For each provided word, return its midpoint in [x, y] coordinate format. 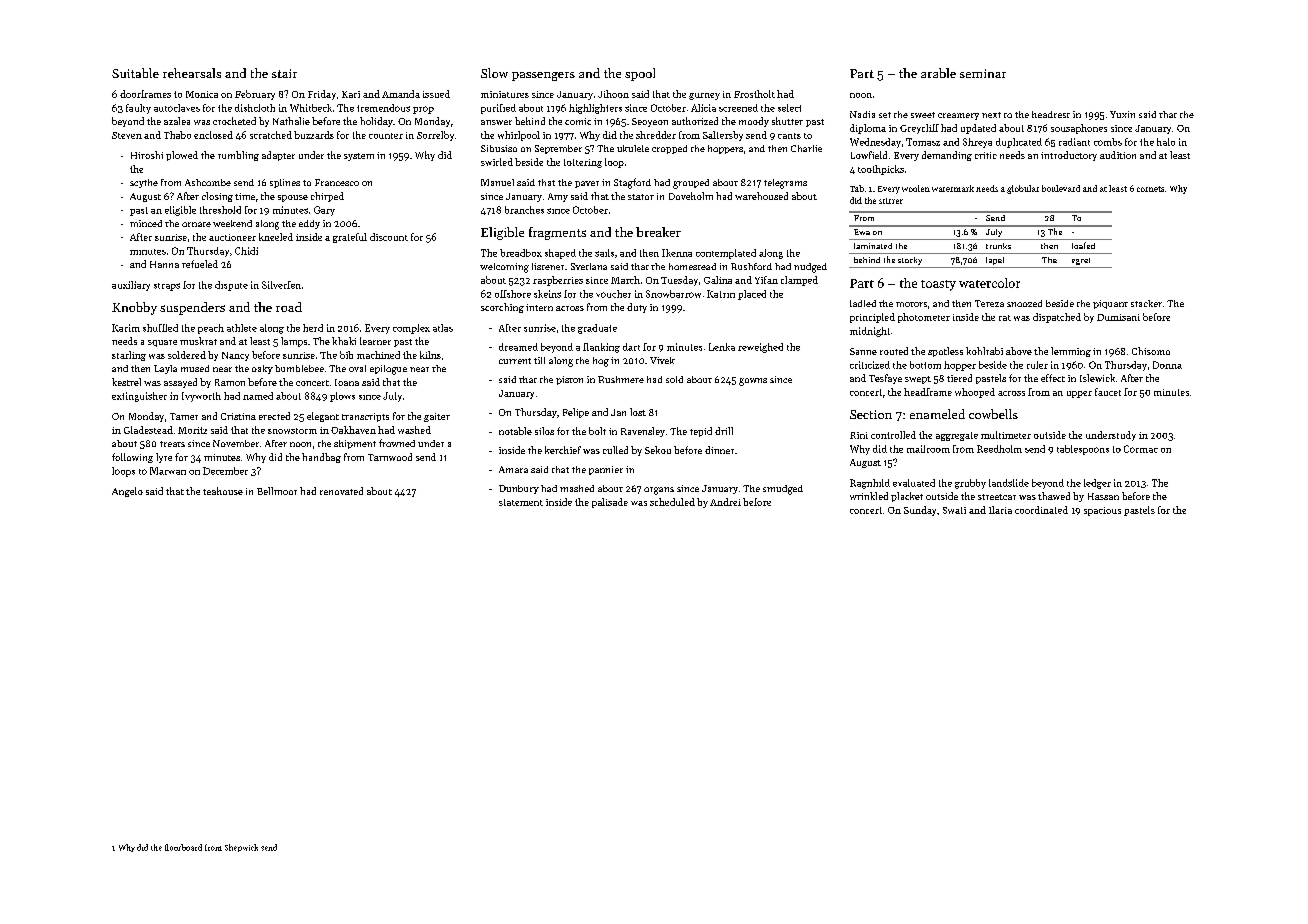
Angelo [127, 492]
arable [938, 73]
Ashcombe [208, 182]
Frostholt [754, 94]
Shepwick [241, 848]
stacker [1146, 303]
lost [638, 412]
